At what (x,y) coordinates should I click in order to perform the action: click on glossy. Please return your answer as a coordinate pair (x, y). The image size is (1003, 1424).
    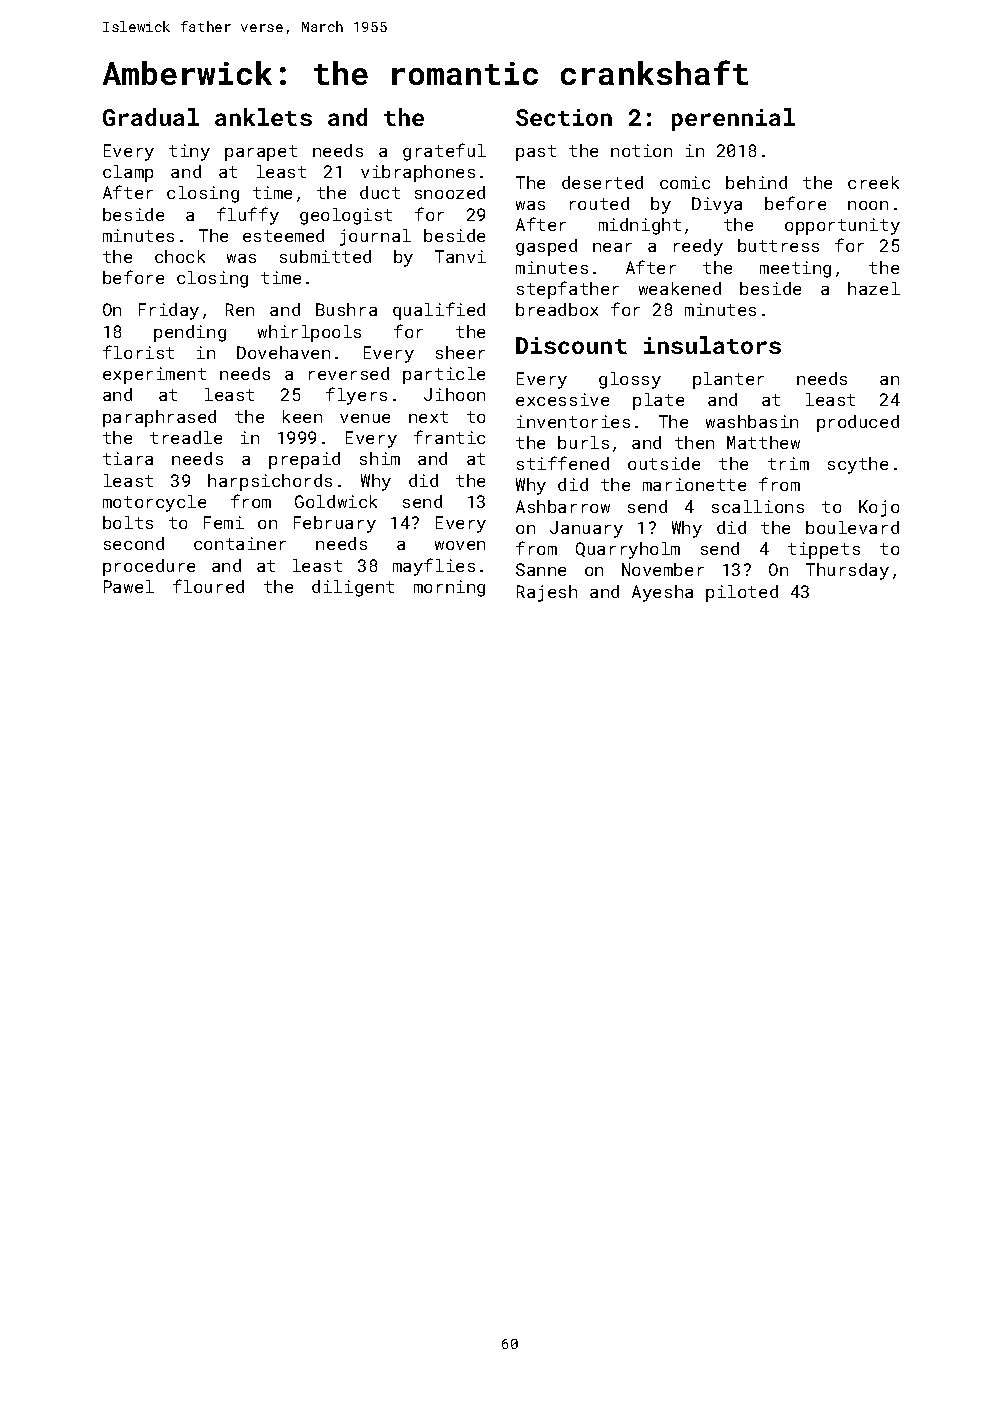
    Looking at the image, I should click on (630, 380).
